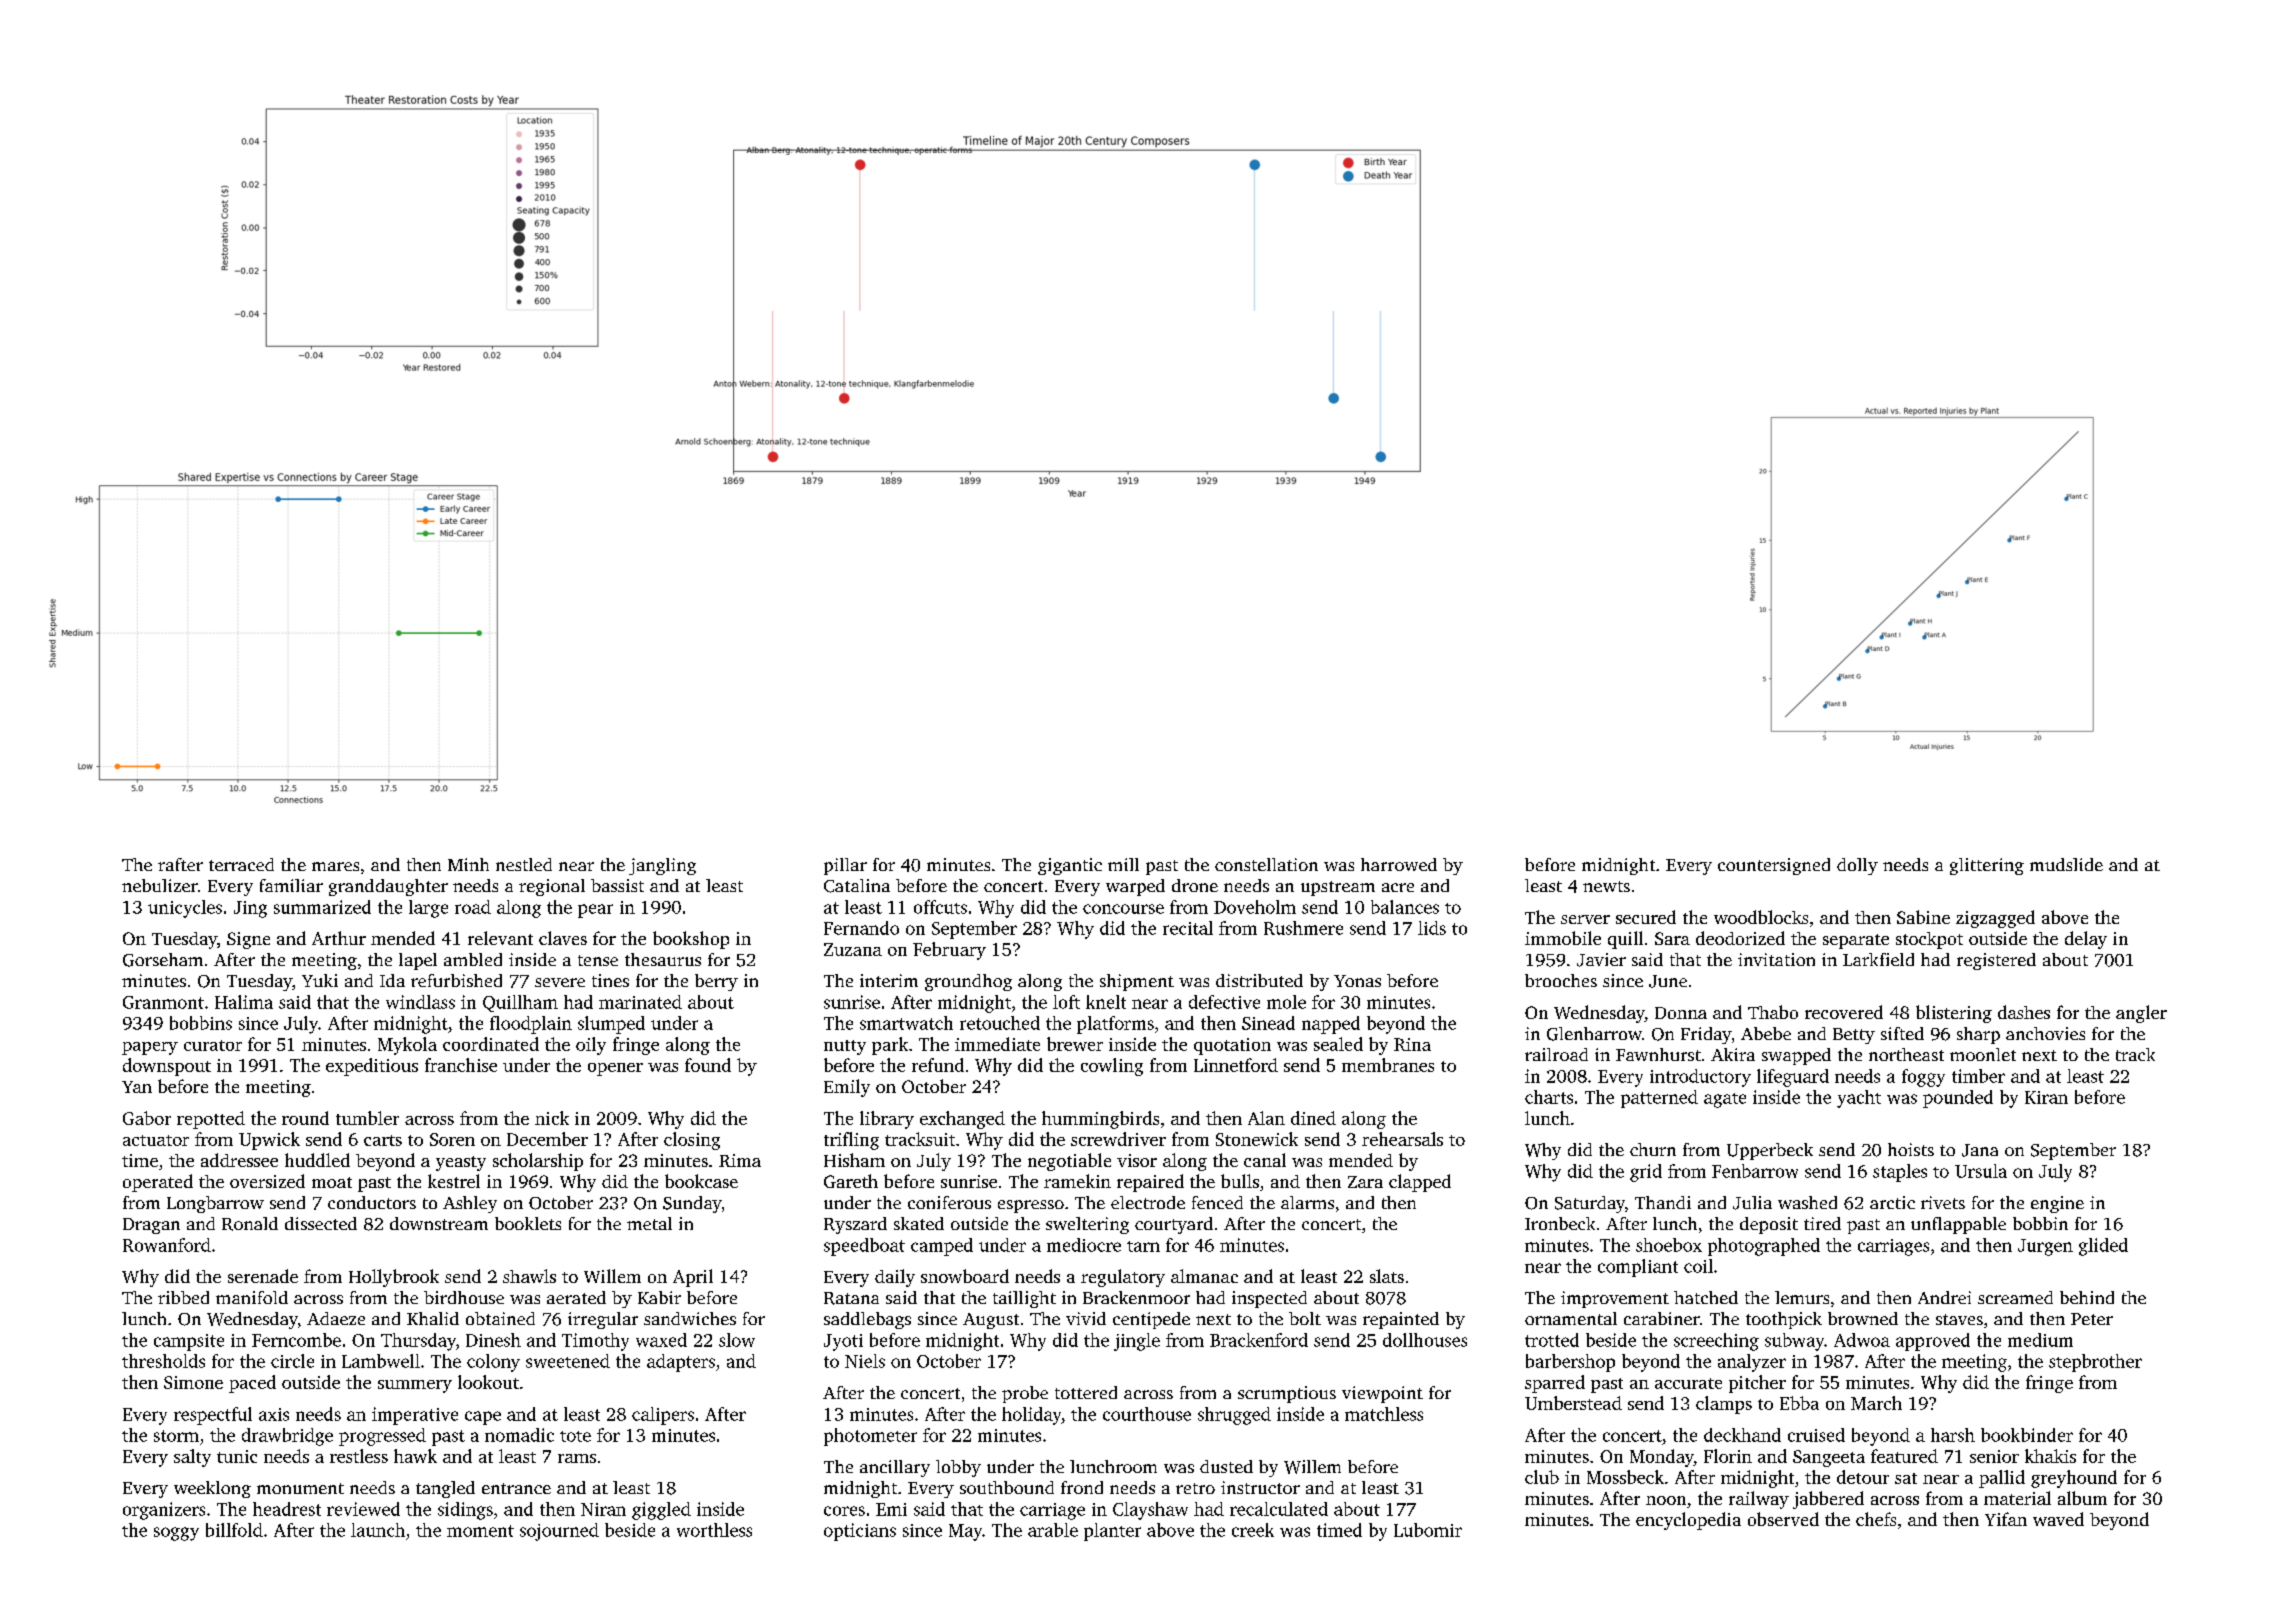 This screenshot has height=1620, width=2292. I want to click on oily, so click(591, 1046).
